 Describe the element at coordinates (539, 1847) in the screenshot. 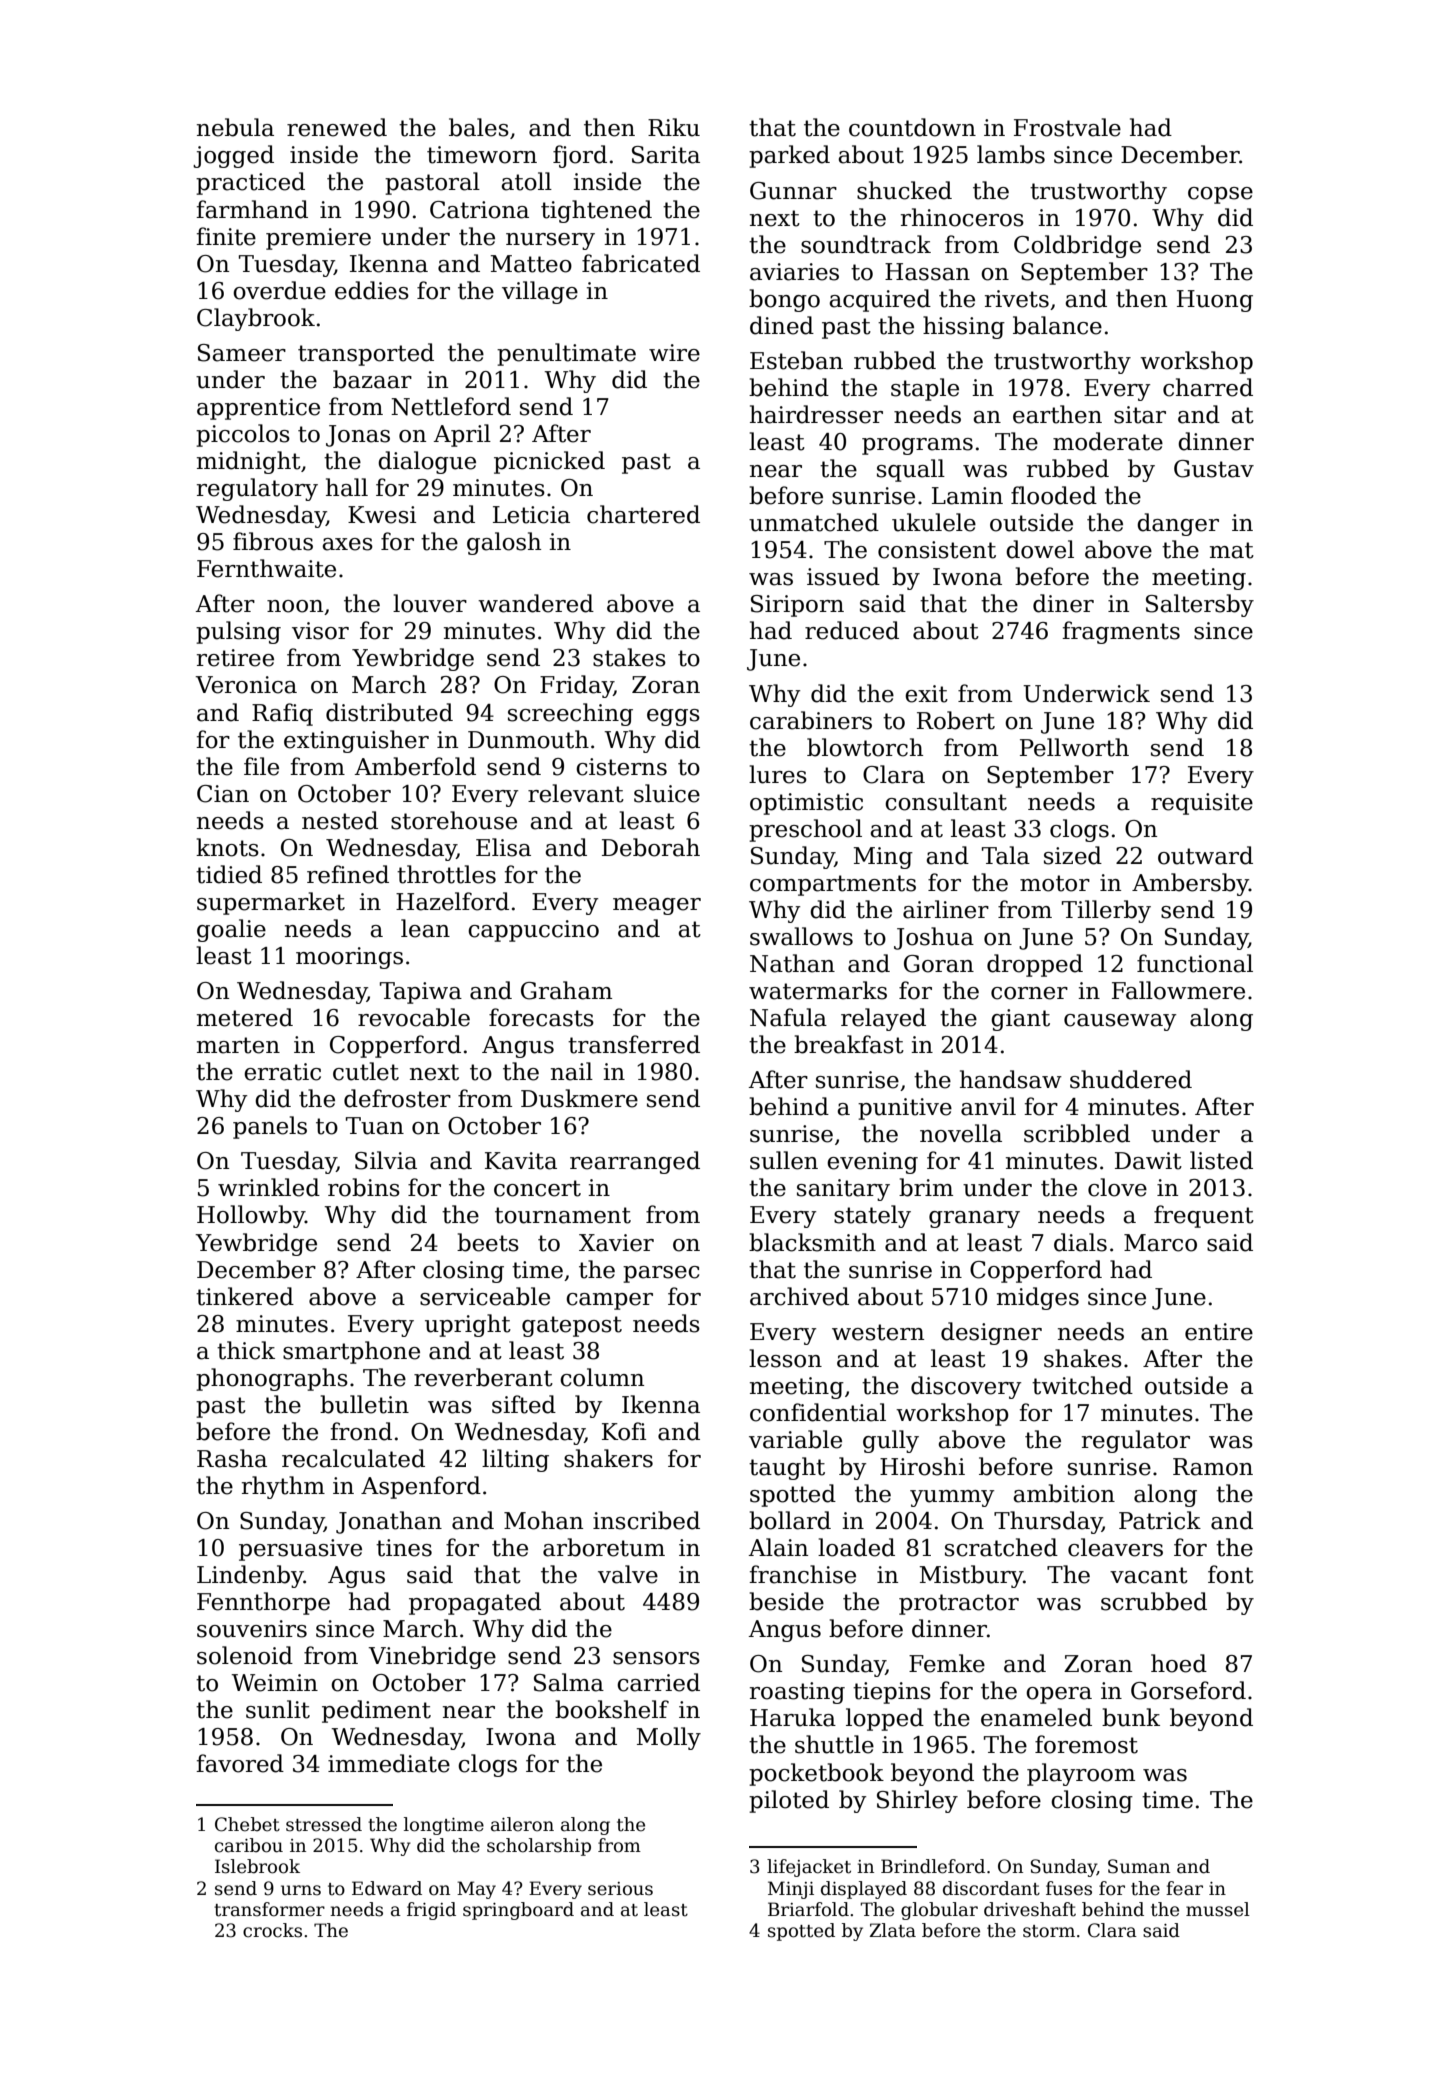

I see `scholarship` at that location.
